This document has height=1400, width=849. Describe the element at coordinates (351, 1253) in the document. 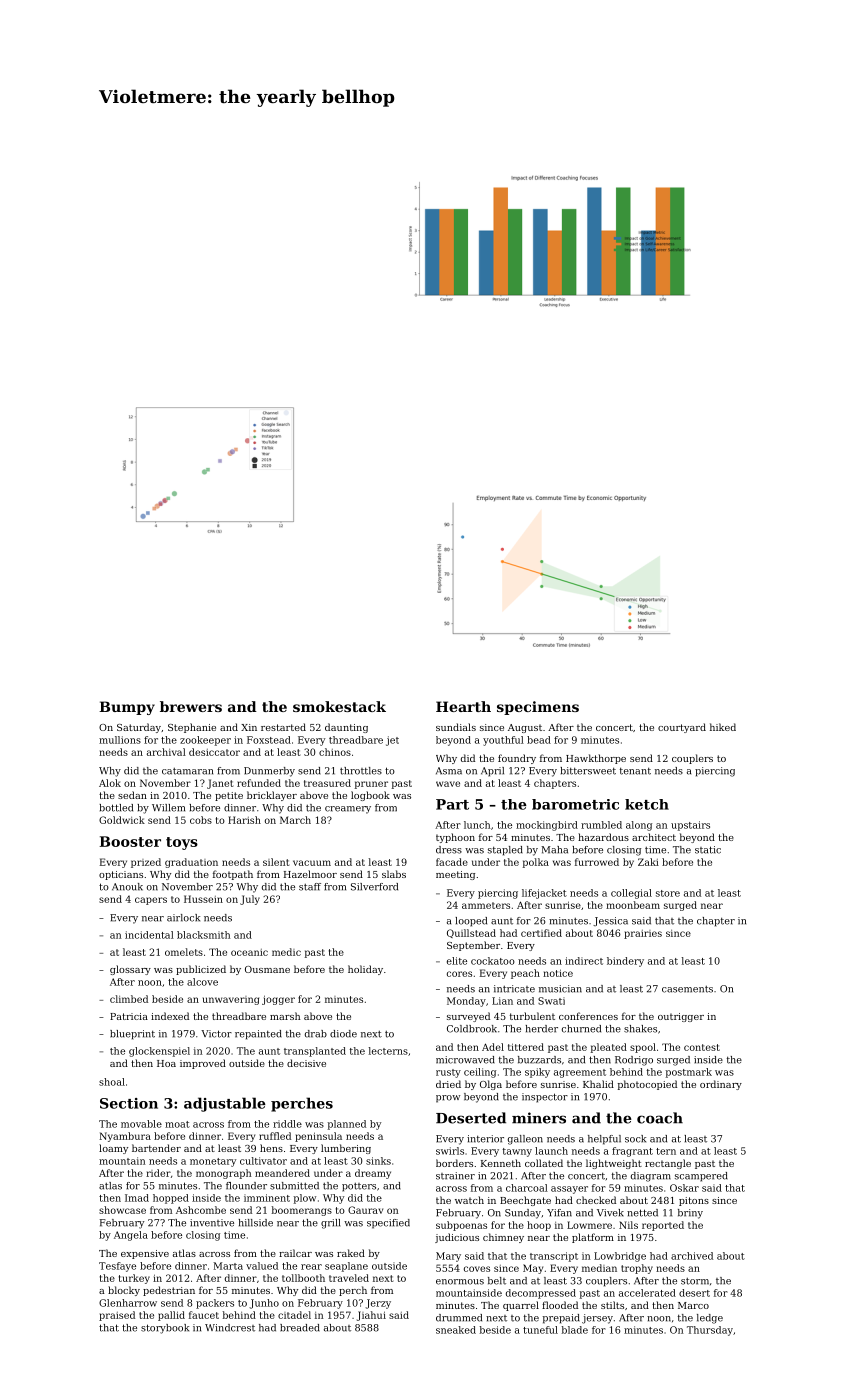

I see `raked` at that location.
